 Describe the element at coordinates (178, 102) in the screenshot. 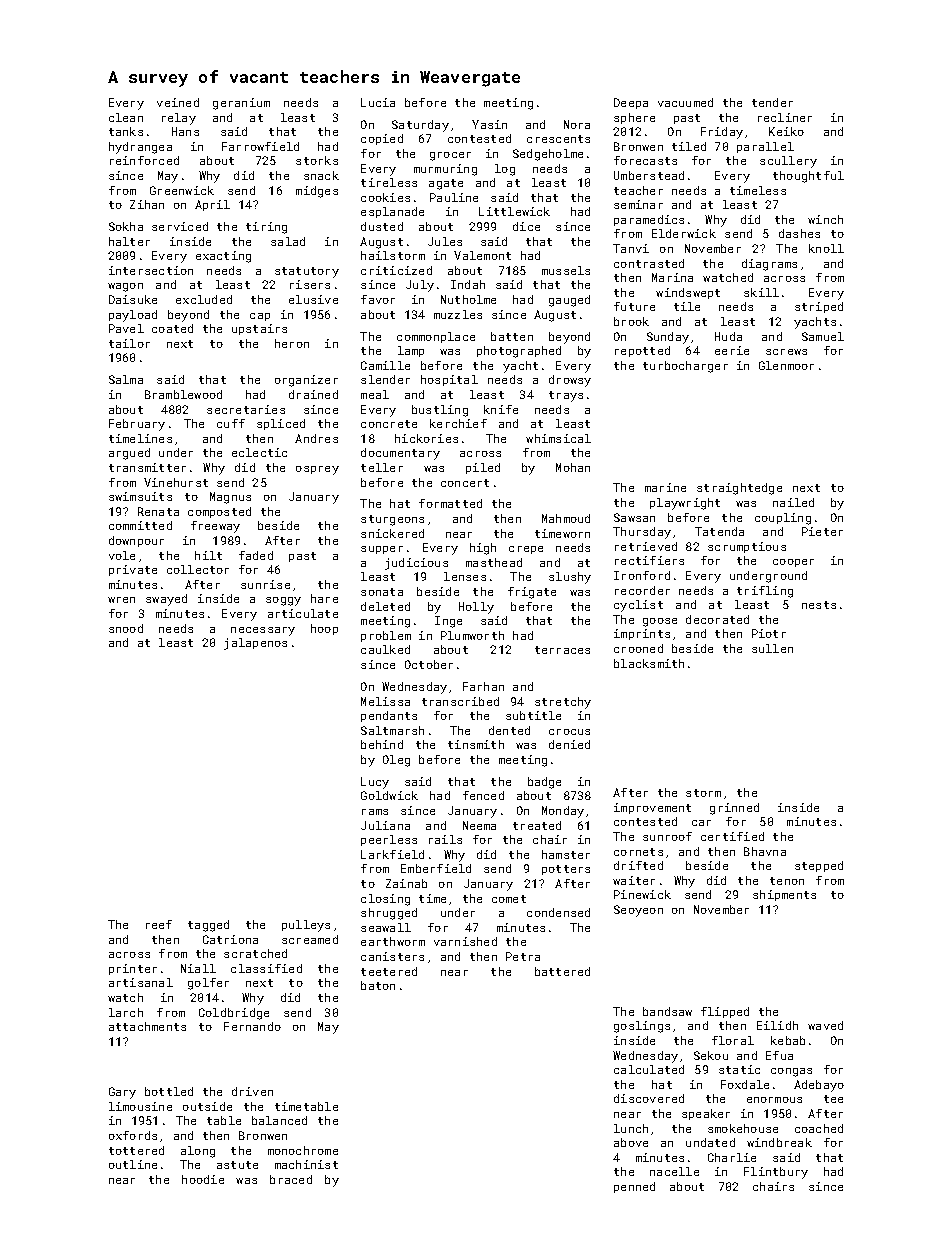

I see `veined` at that location.
